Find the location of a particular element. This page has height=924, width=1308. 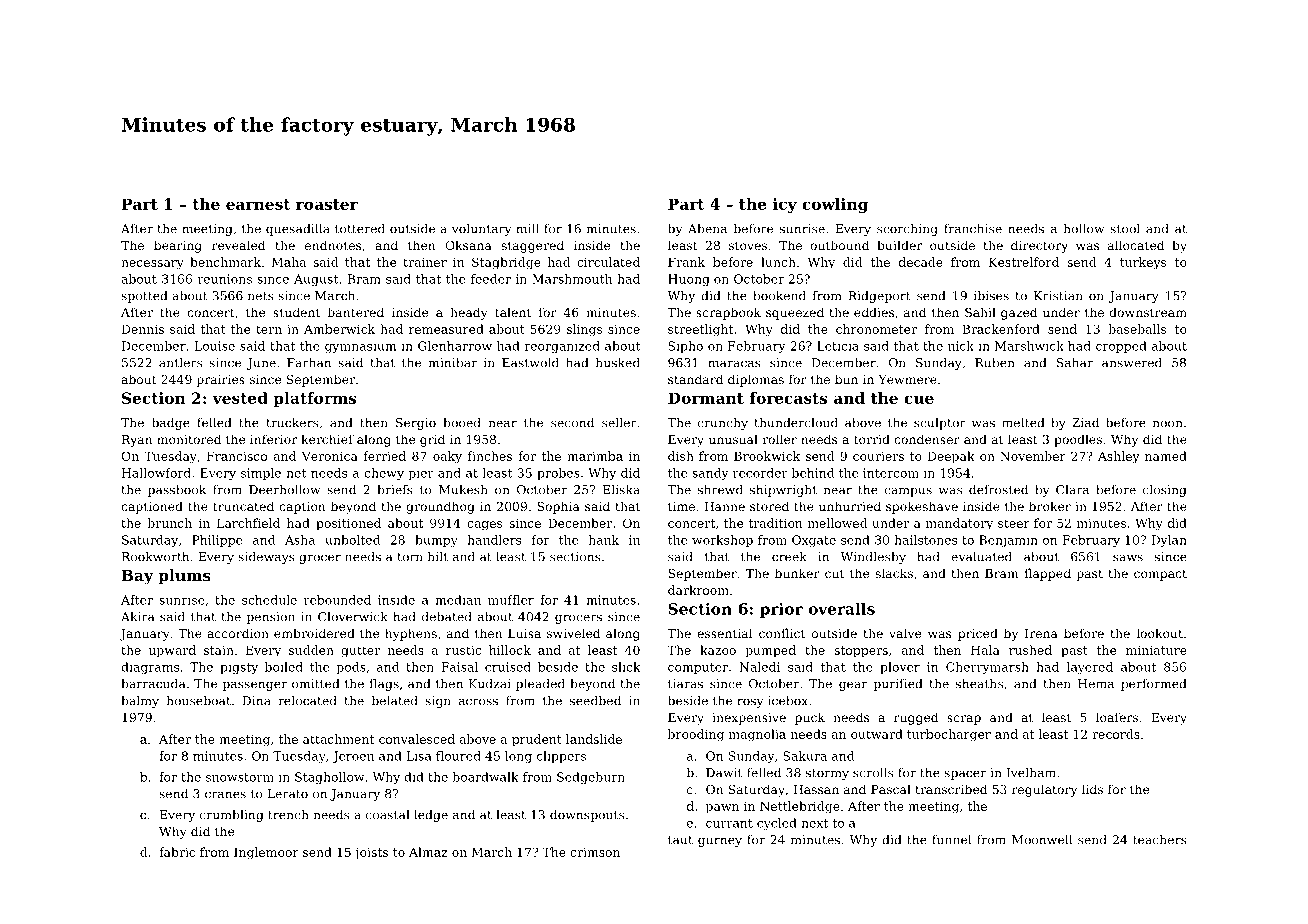

spacer is located at coordinates (965, 775).
